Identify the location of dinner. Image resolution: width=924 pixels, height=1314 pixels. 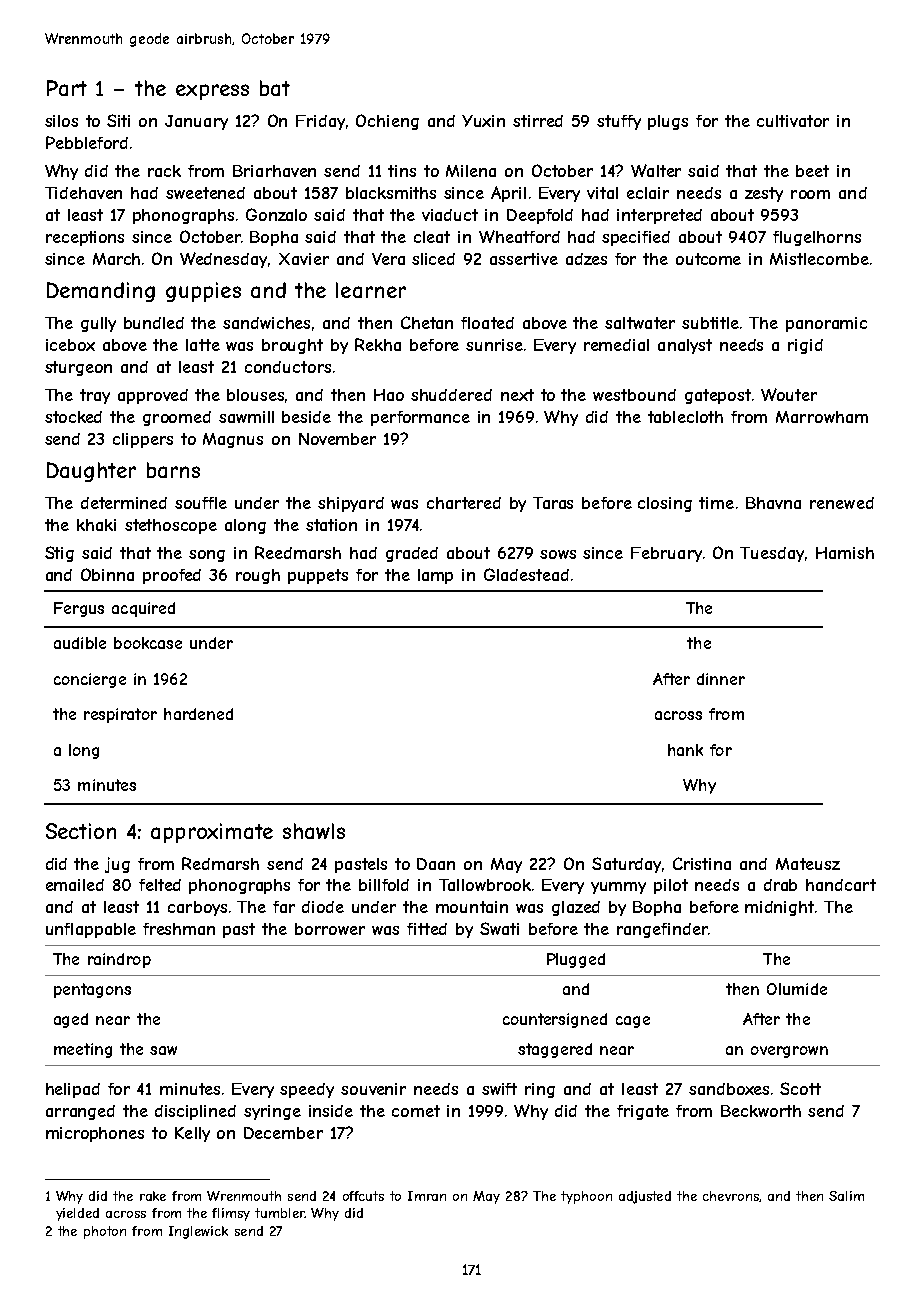
(721, 679).
